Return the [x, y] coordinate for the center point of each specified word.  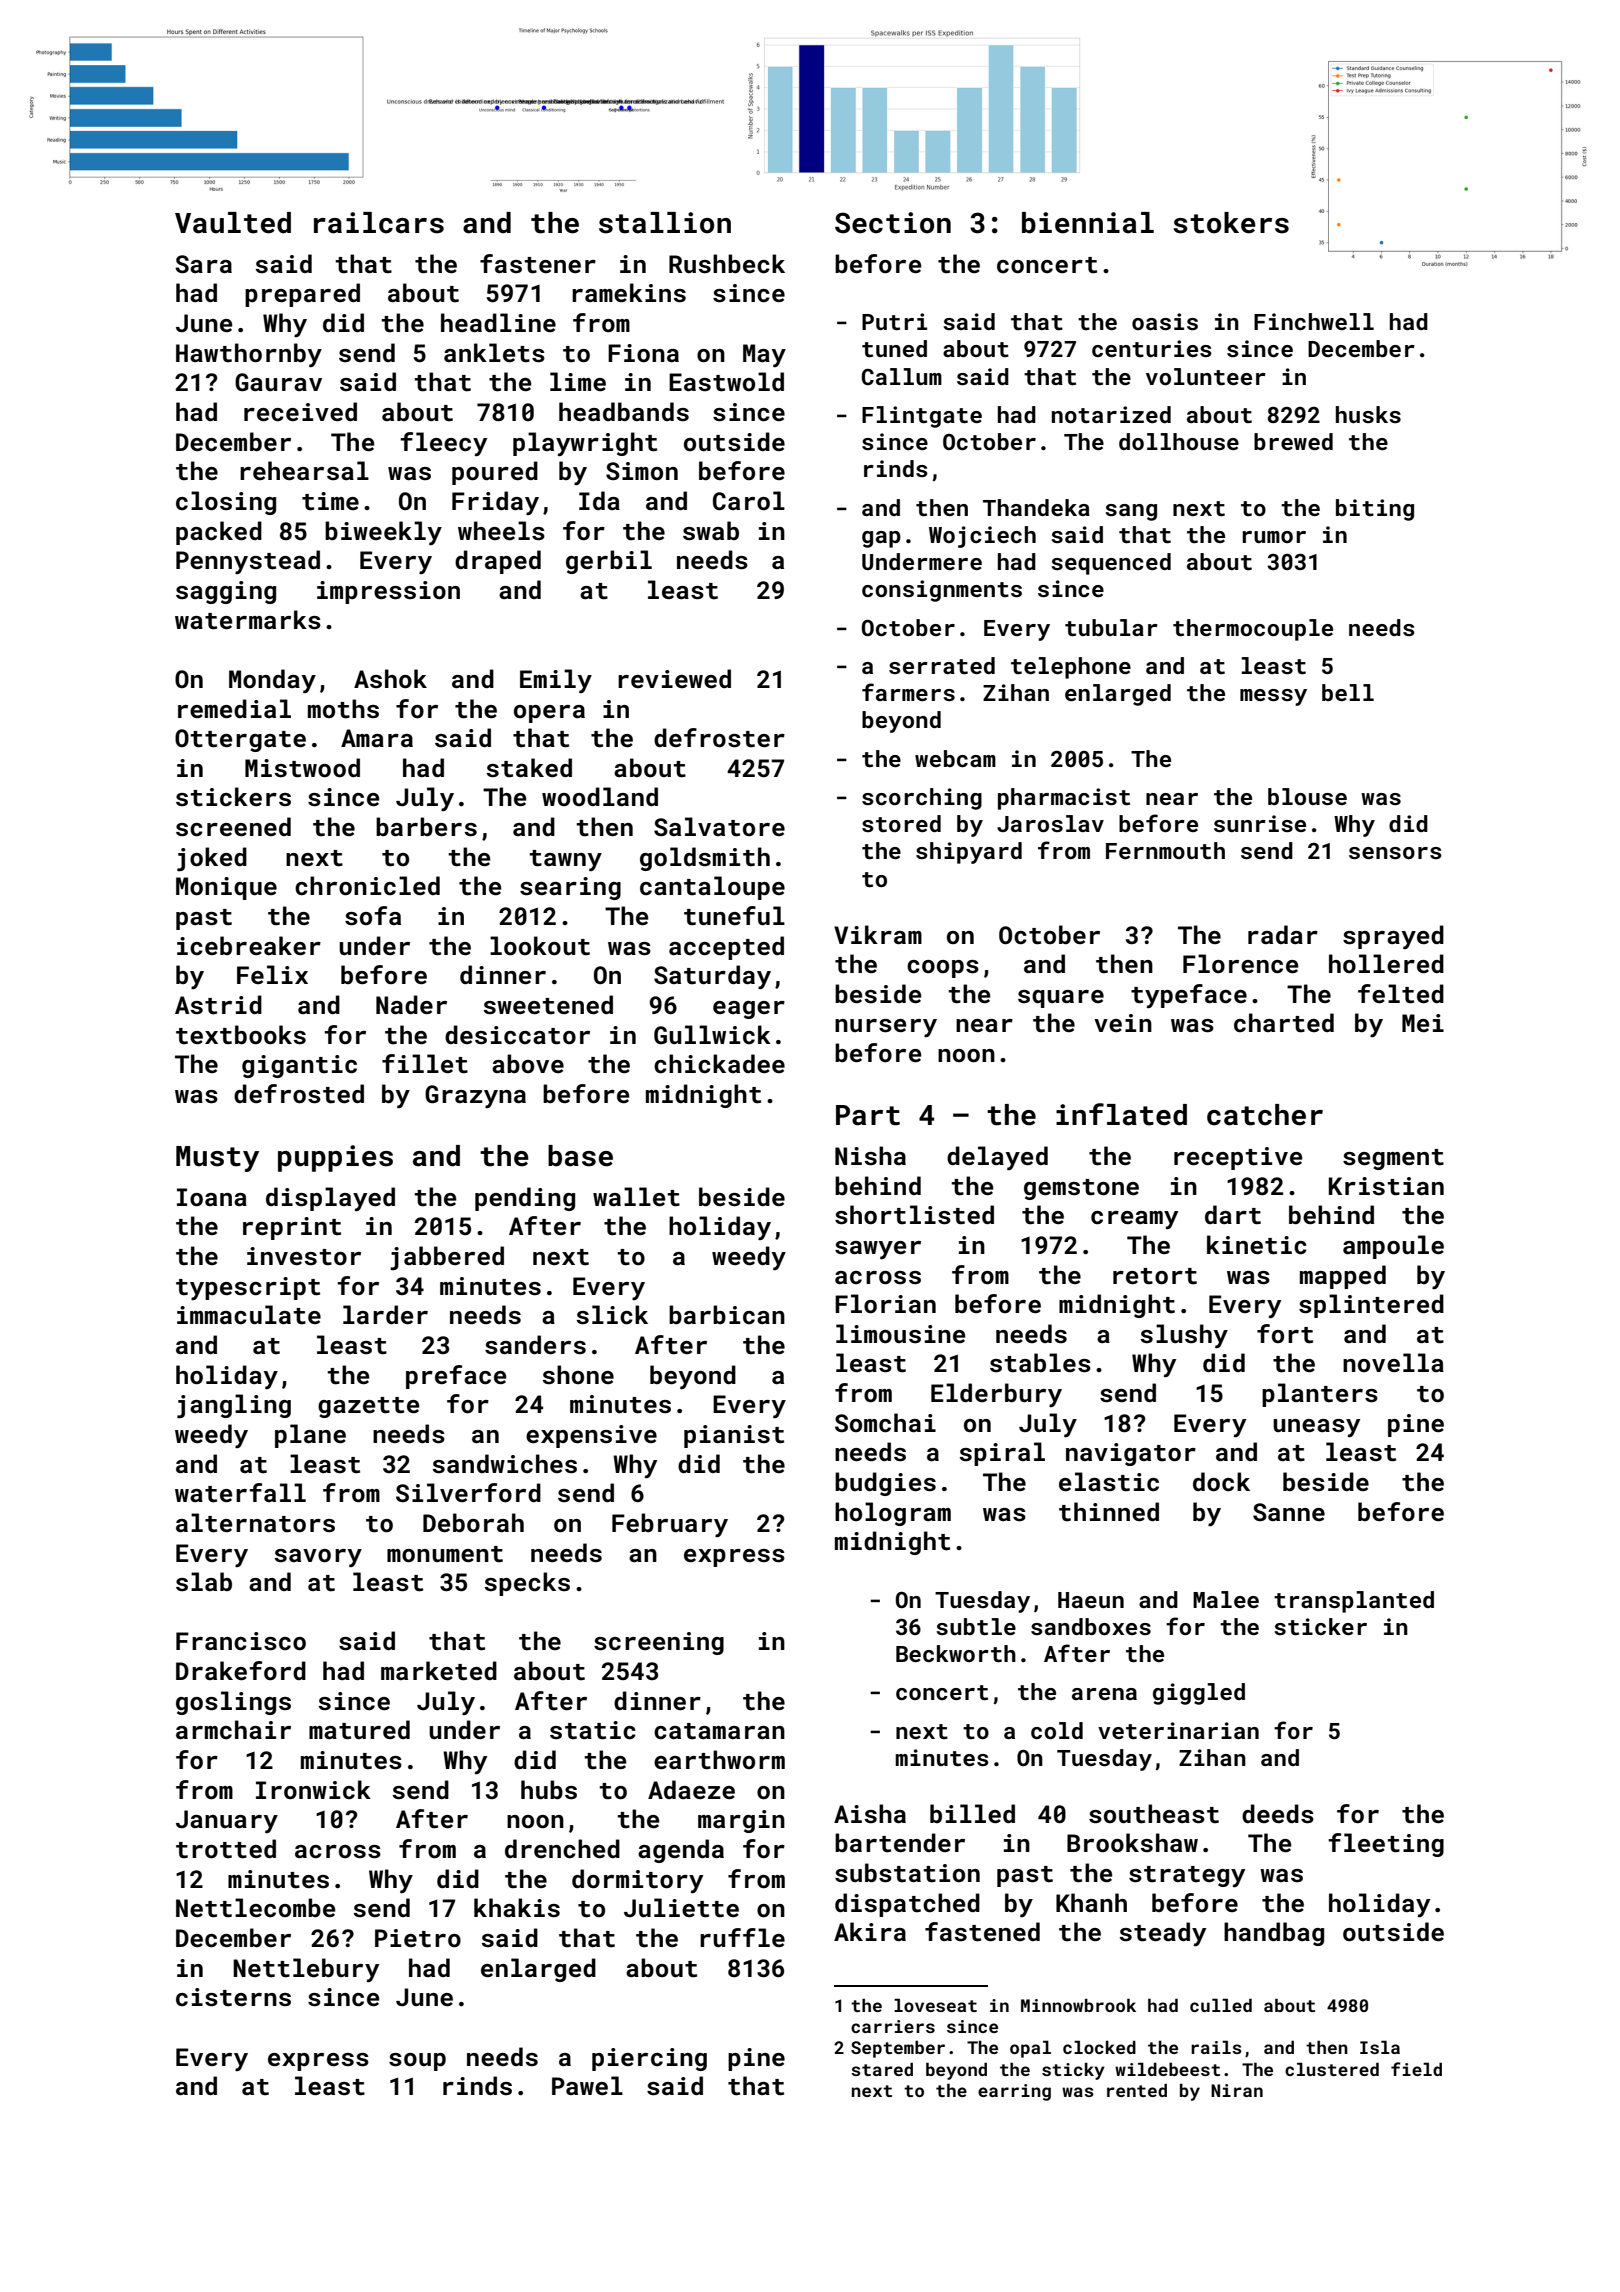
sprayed [1393, 937]
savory [318, 1558]
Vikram [878, 934]
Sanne [1289, 1512]
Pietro [418, 1938]
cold [1057, 1730]
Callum [902, 376]
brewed [1293, 441]
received [300, 412]
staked [529, 768]
